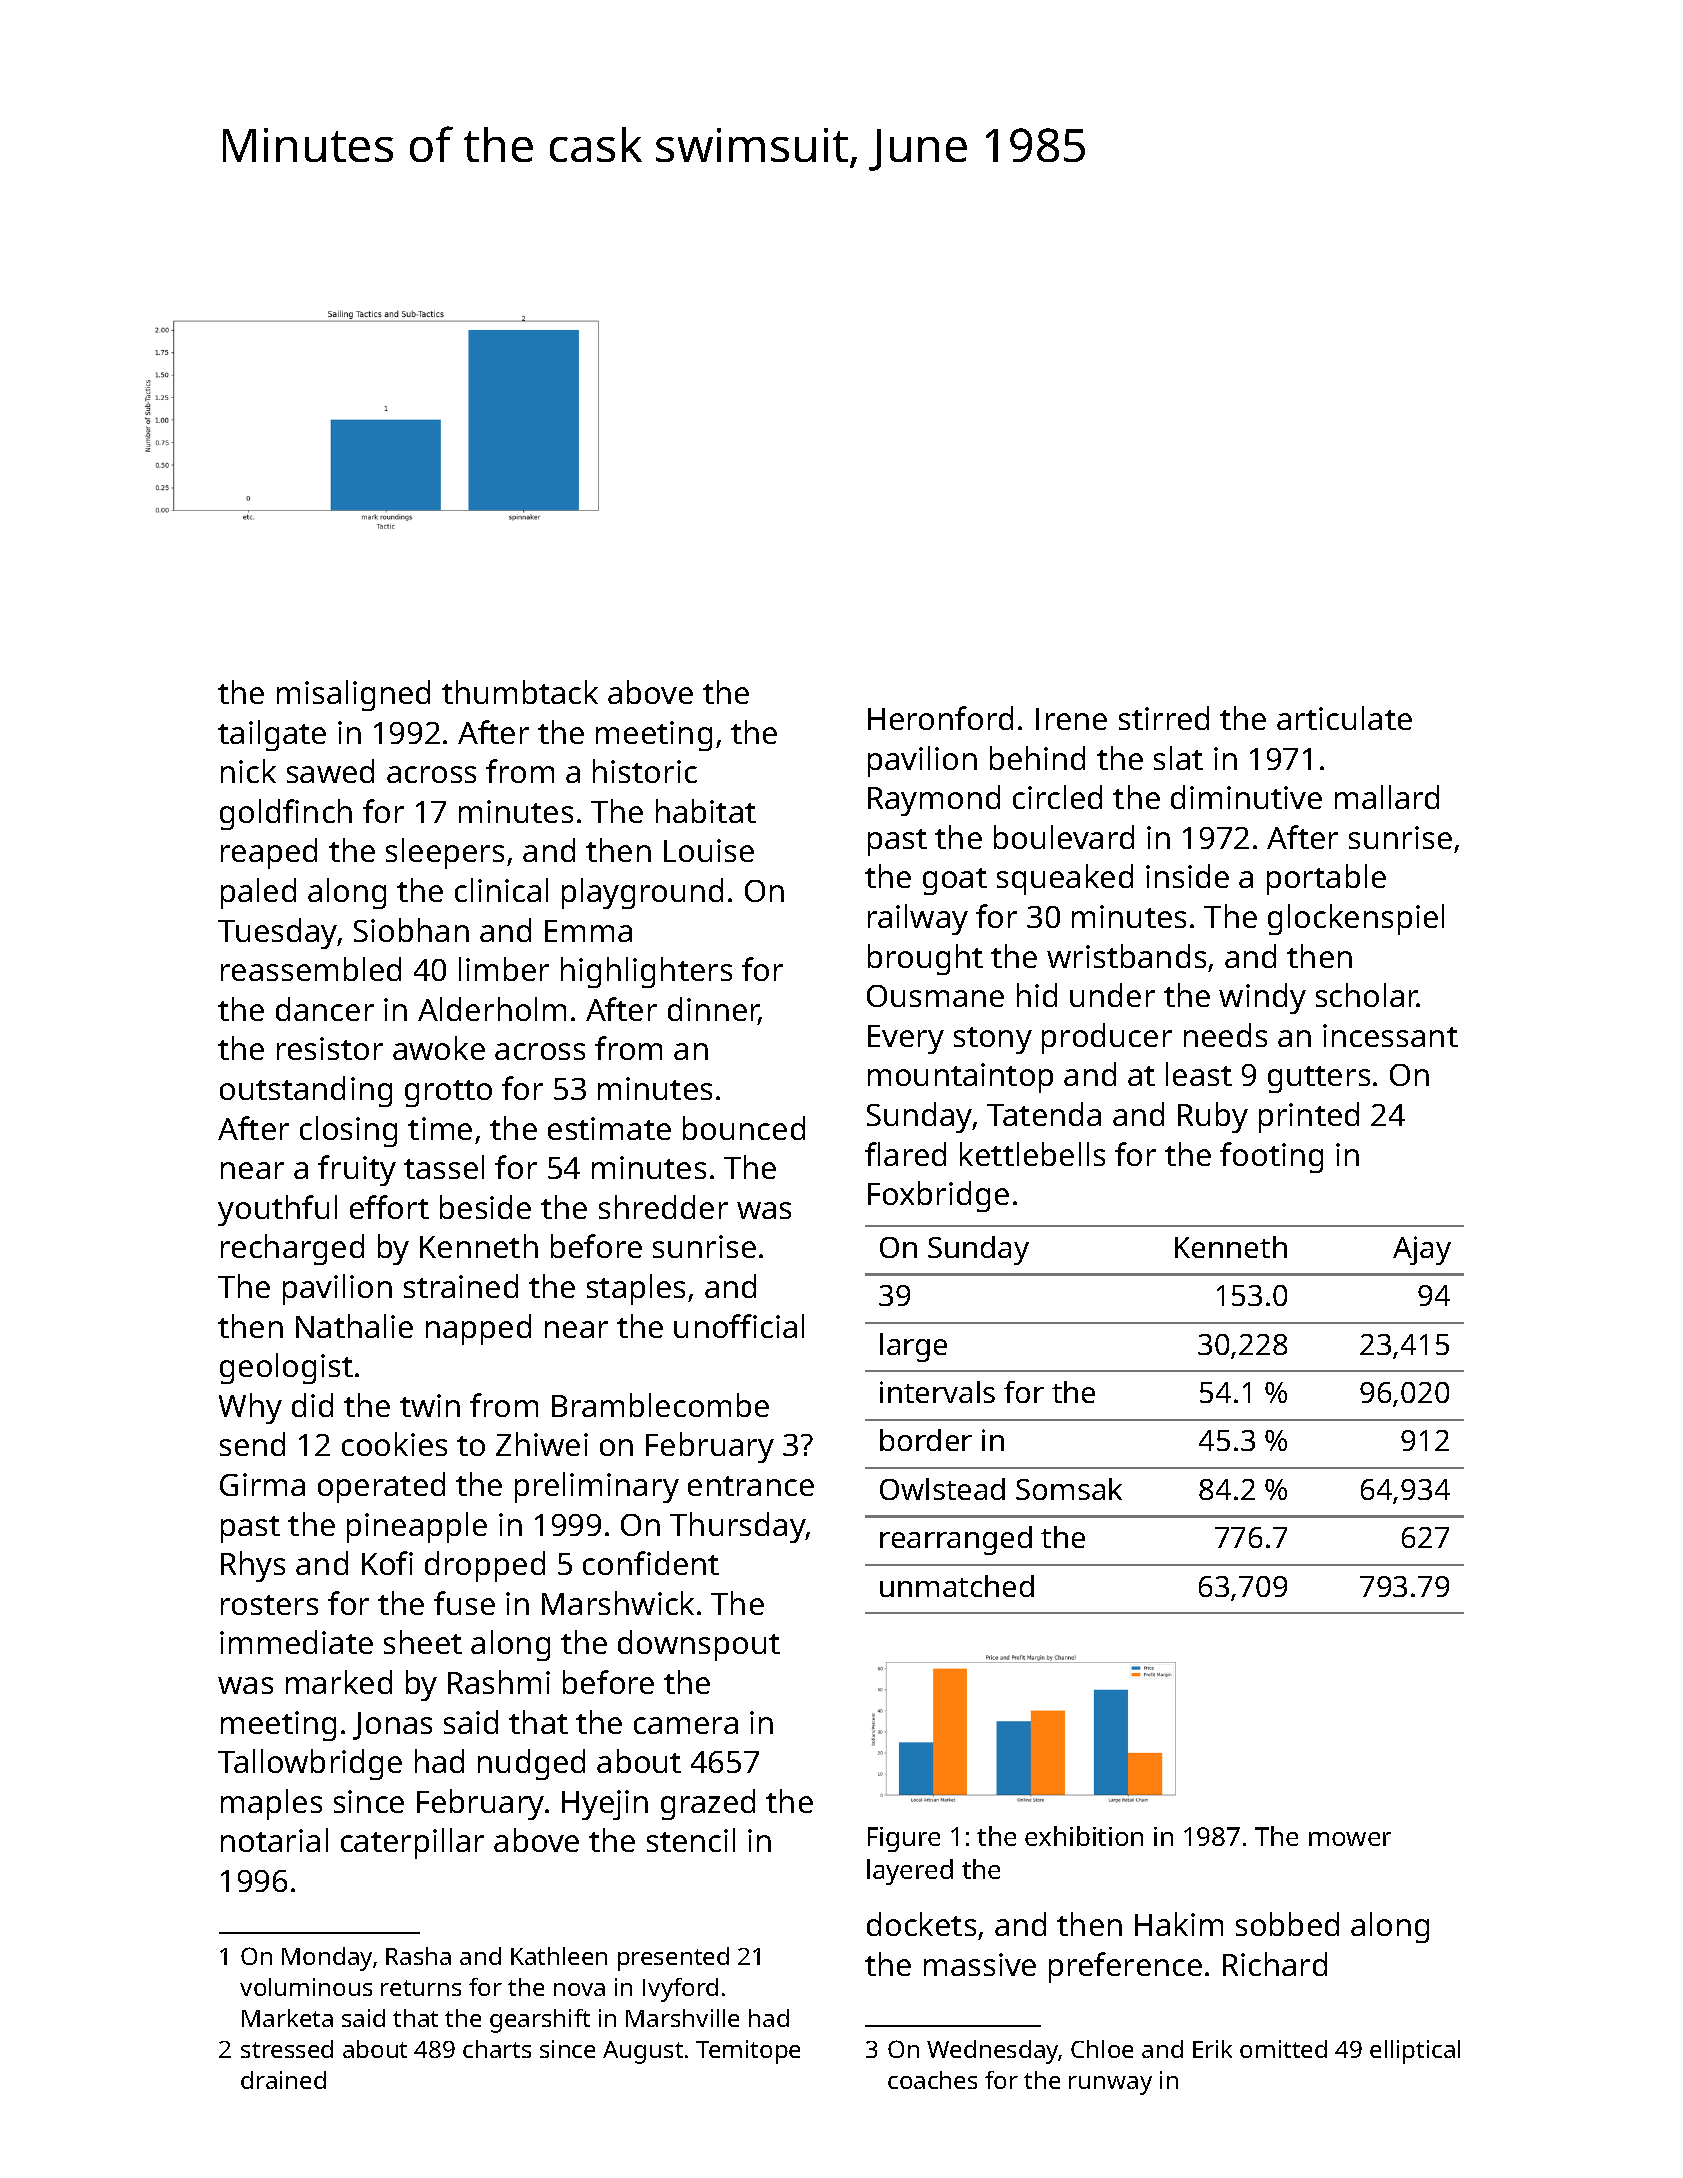 The width and height of the screenshot is (1683, 2178). Describe the element at coordinates (636, 1289) in the screenshot. I see `staples` at that location.
